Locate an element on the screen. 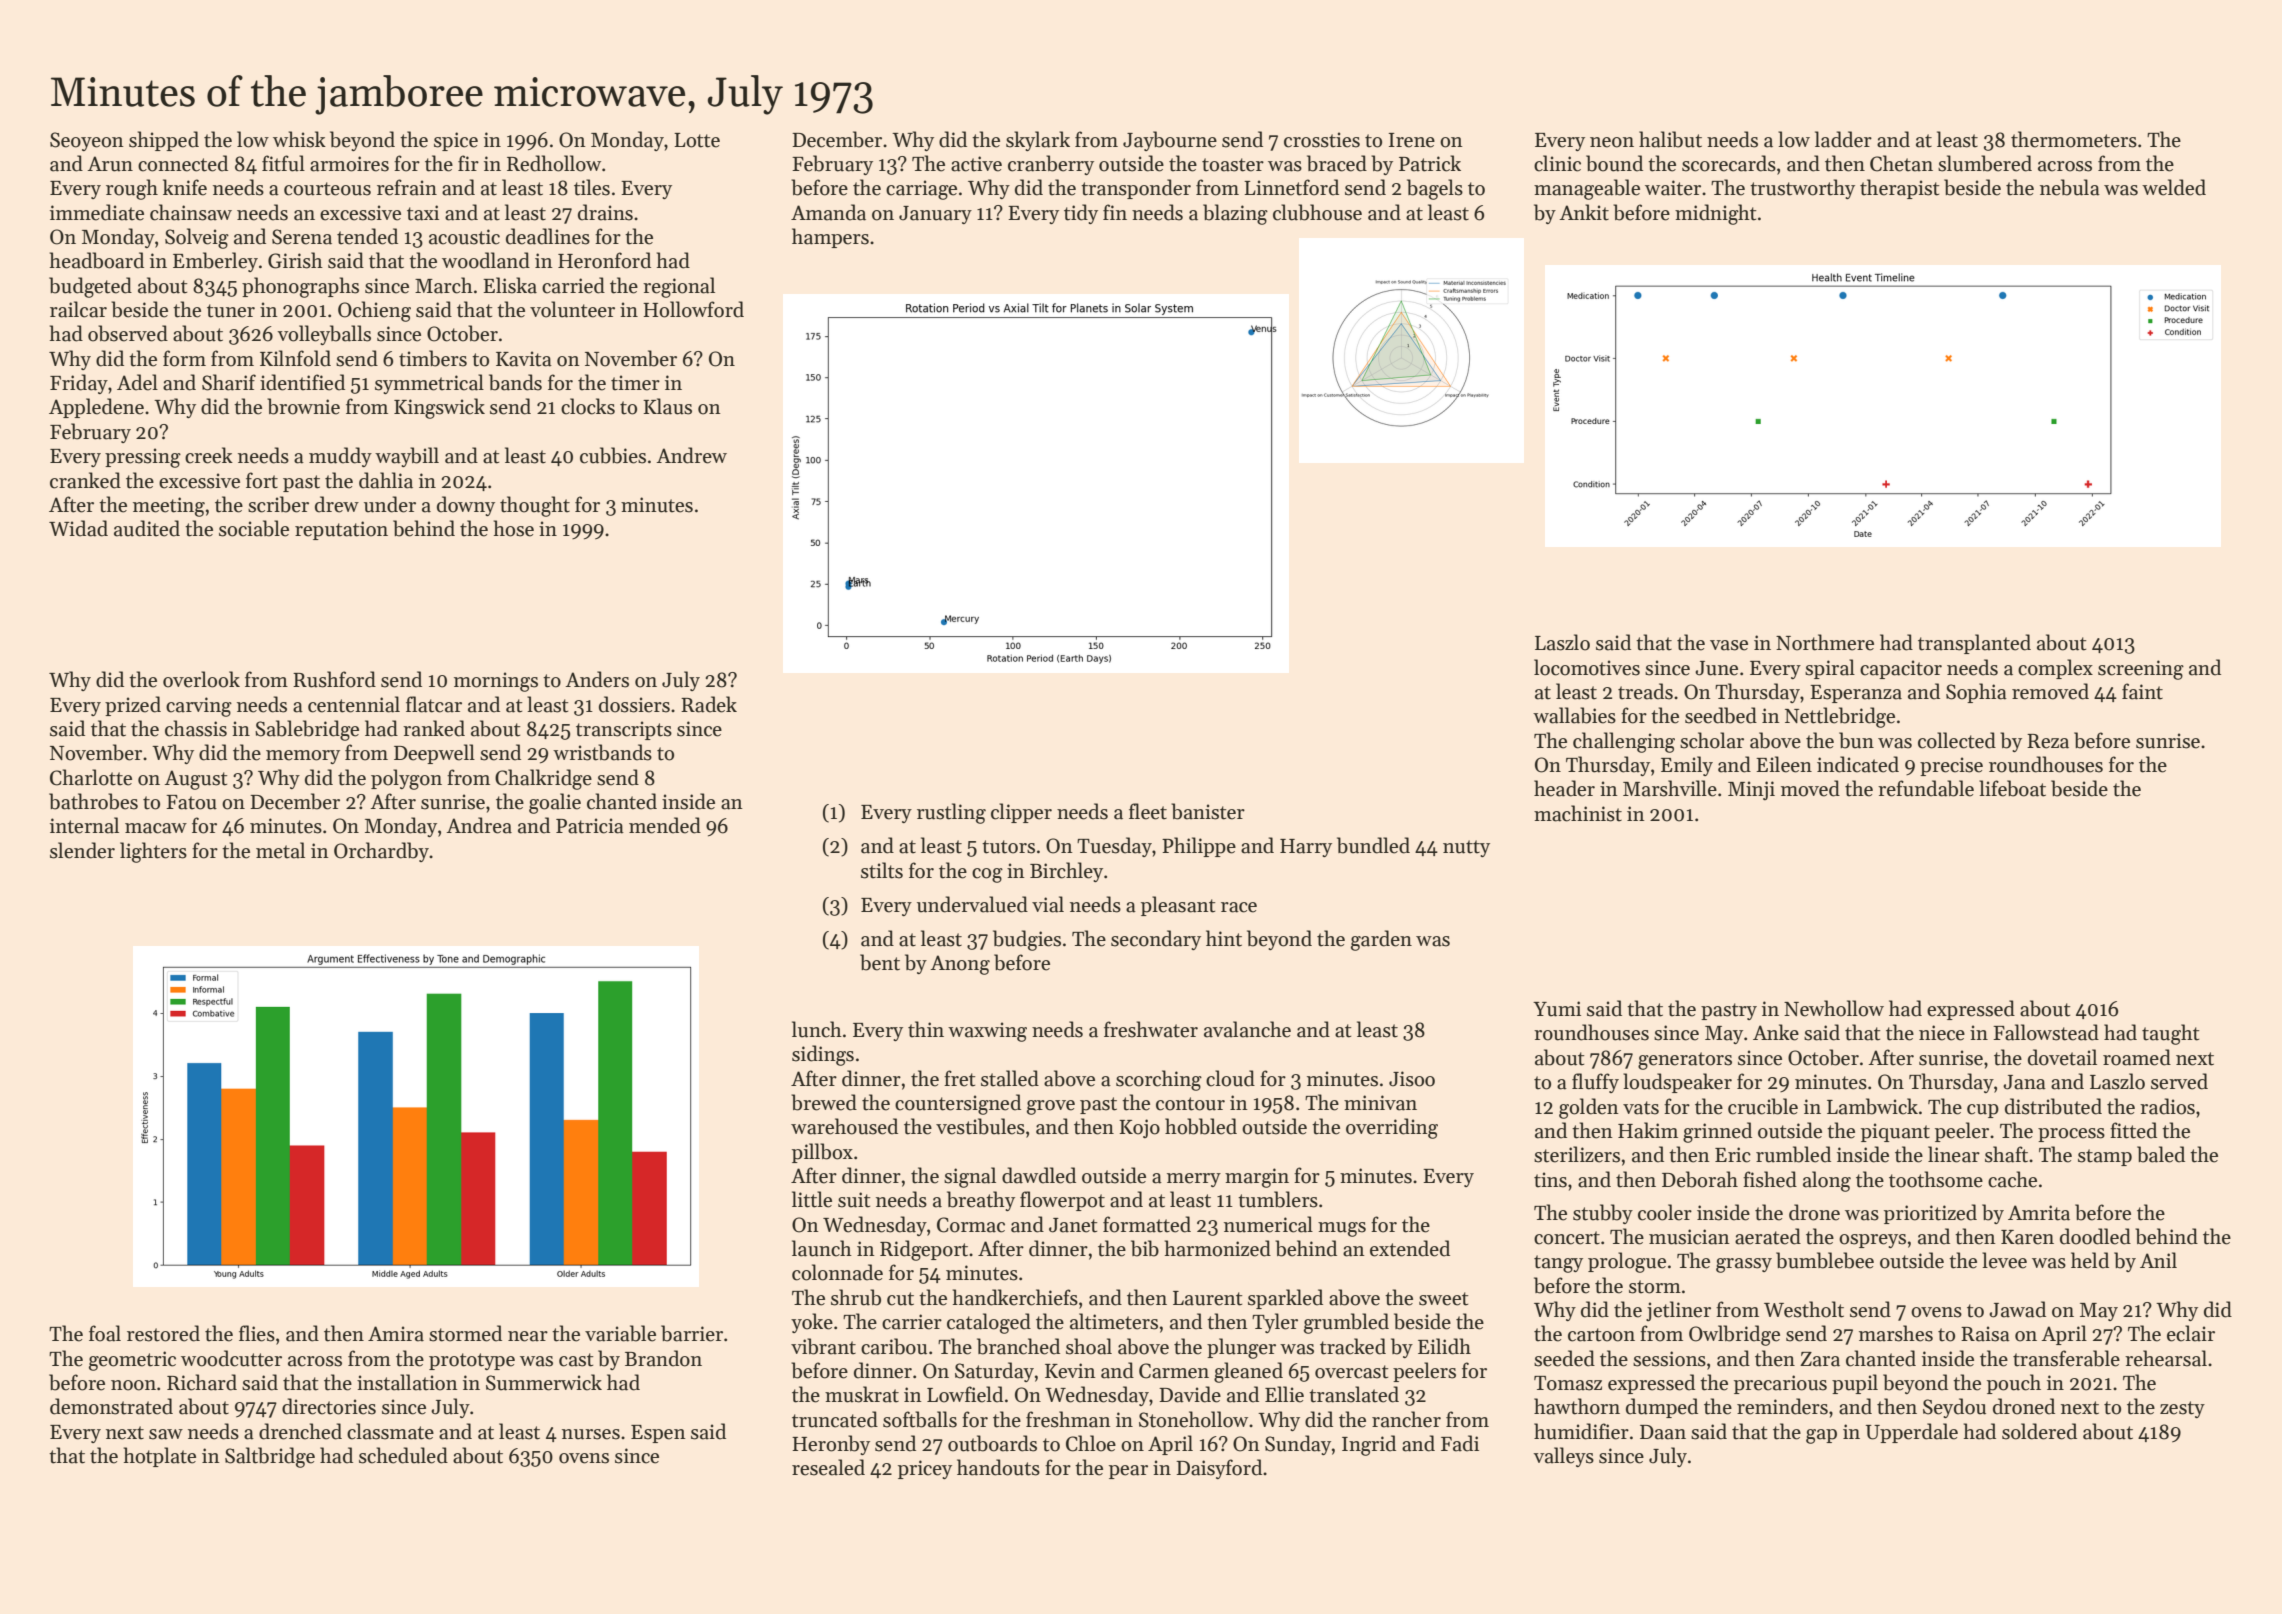  midnight is located at coordinates (1715, 214).
